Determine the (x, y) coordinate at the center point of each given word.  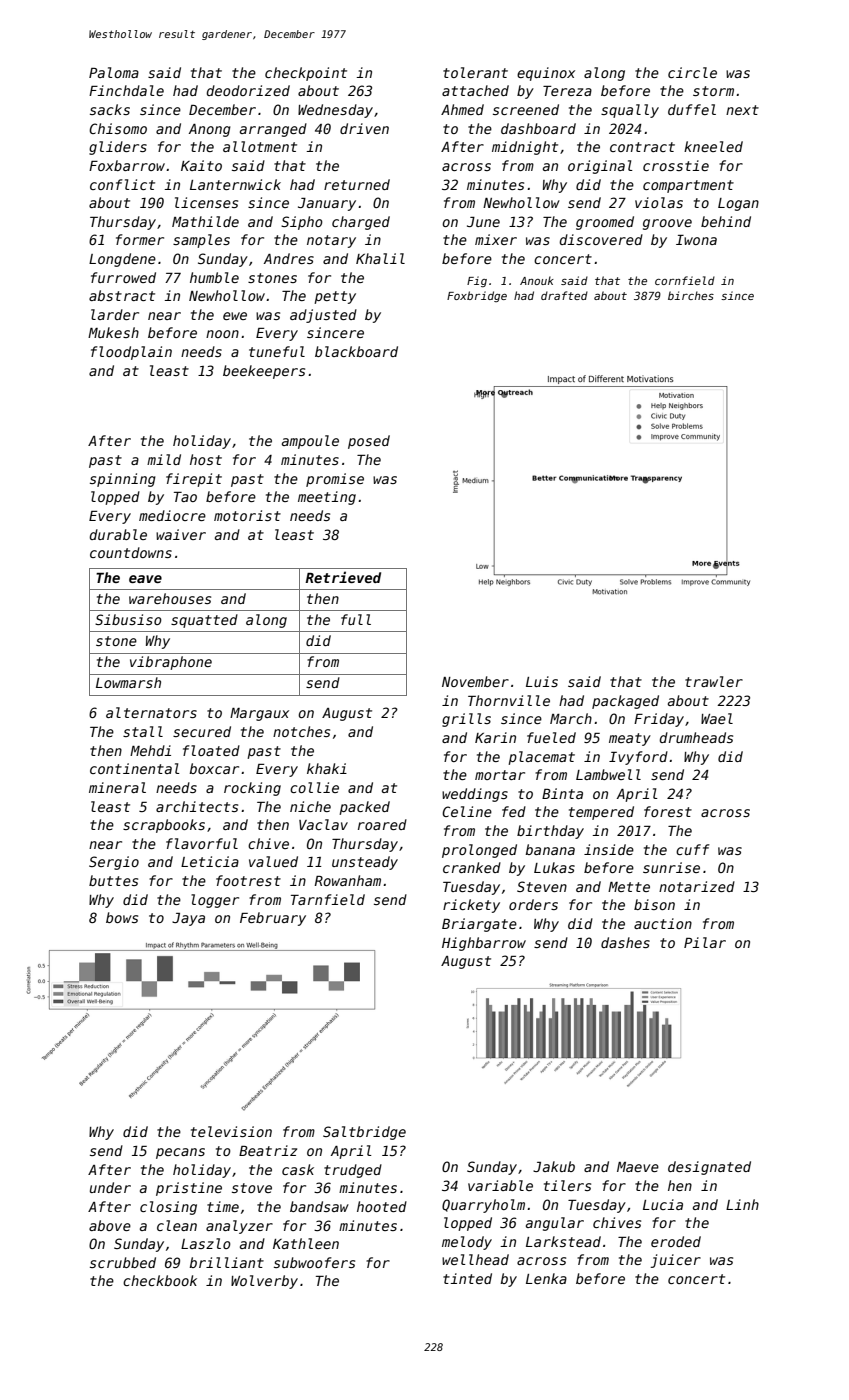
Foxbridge (477, 296)
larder (115, 314)
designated (709, 1168)
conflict (122, 184)
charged (361, 223)
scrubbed (123, 1262)
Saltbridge (364, 1133)
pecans (180, 1153)
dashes (625, 942)
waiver (181, 534)
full (356, 619)
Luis (542, 681)
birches (691, 295)
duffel (692, 109)
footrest (248, 880)
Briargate (479, 925)
